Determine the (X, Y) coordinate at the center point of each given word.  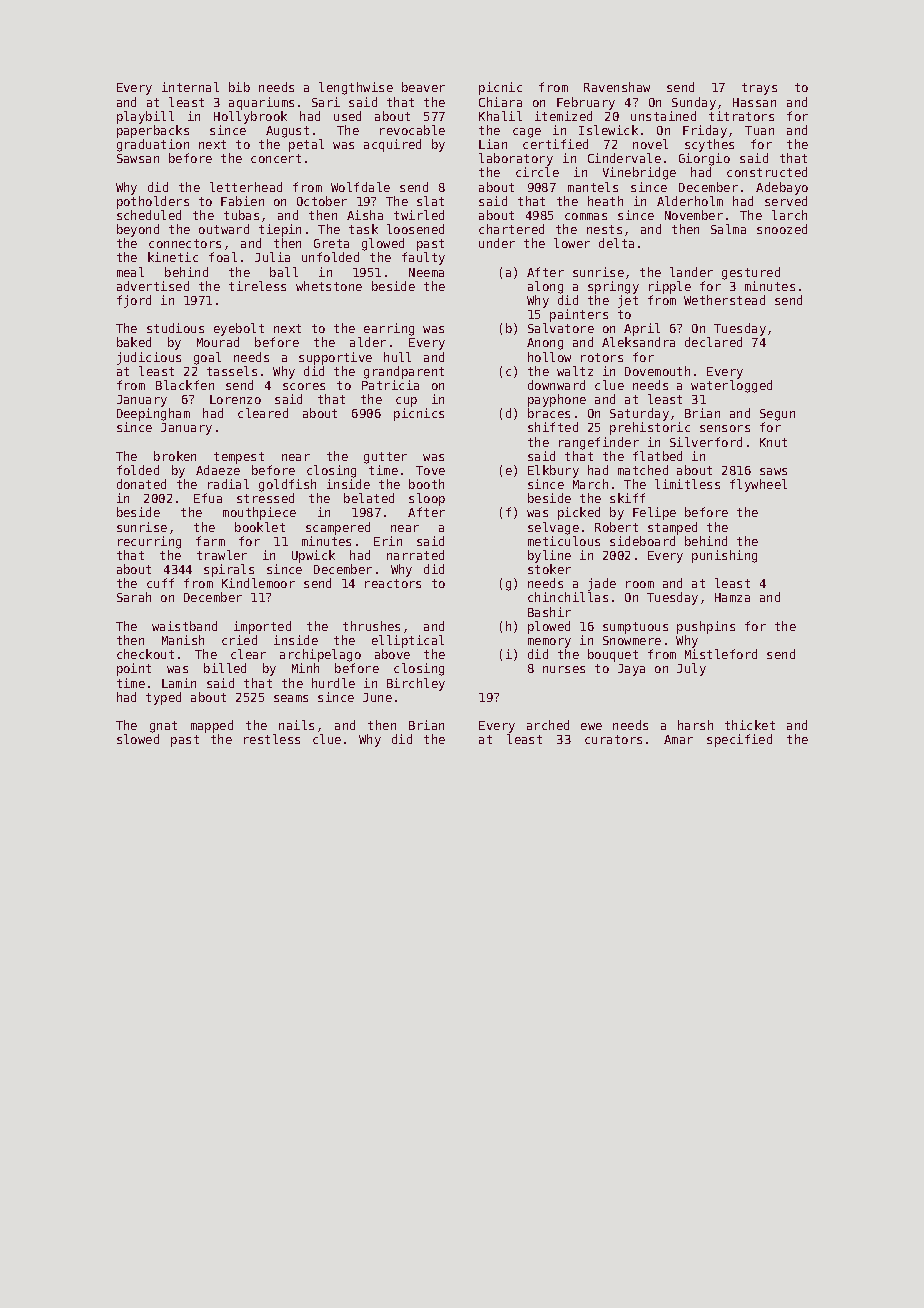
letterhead (246, 187)
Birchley (416, 684)
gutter (385, 458)
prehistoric (650, 428)
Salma (728, 229)
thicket (750, 725)
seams (291, 698)
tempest (239, 458)
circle (537, 172)
